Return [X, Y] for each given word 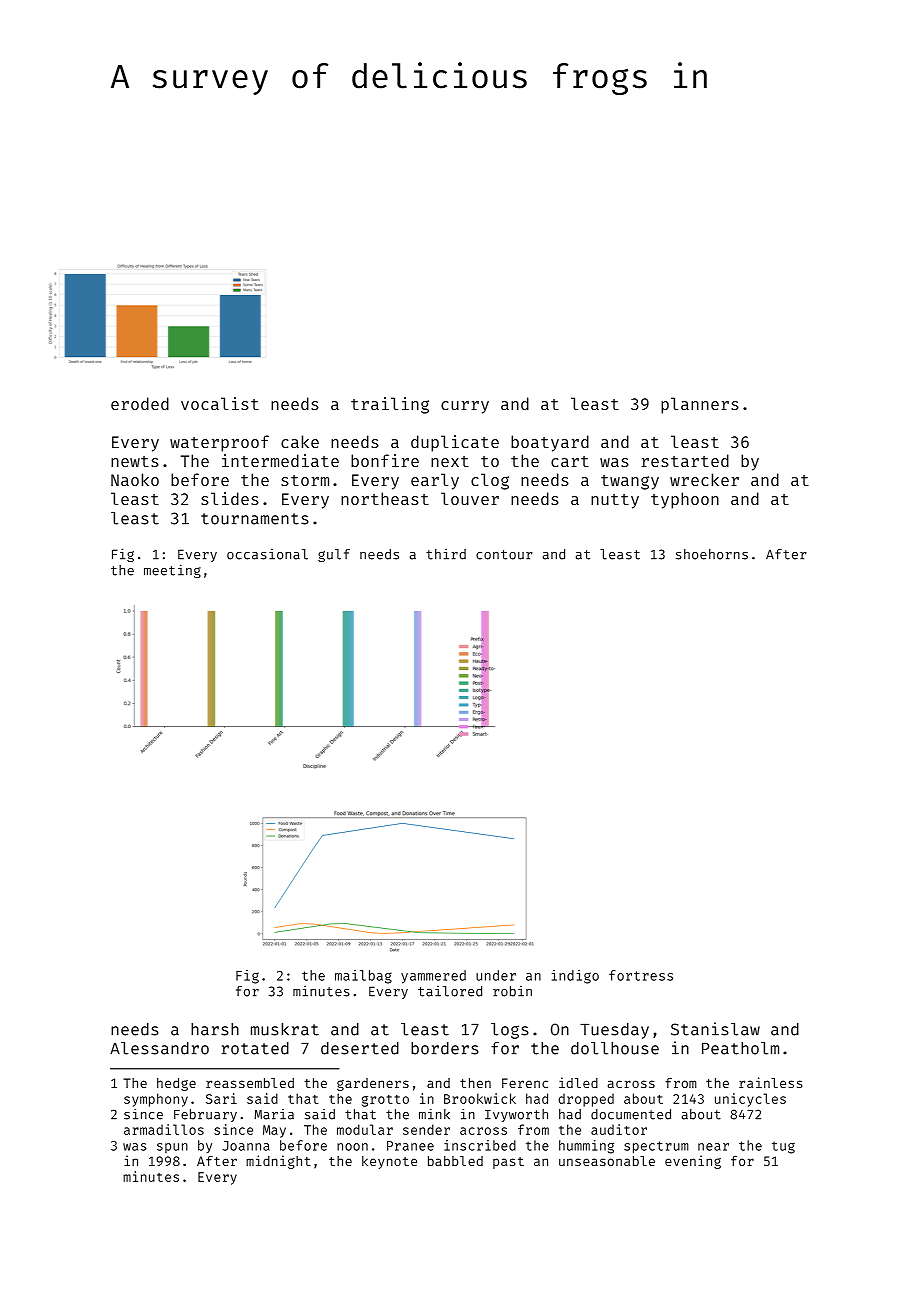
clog [490, 481]
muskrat [285, 1029]
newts [135, 461]
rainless [770, 1082]
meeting [172, 571]
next [450, 461]
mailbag [363, 977]
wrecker [704, 479]
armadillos [164, 1129]
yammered [433, 977]
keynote [389, 1162]
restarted [685, 460]
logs [510, 1031]
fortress [641, 975]
